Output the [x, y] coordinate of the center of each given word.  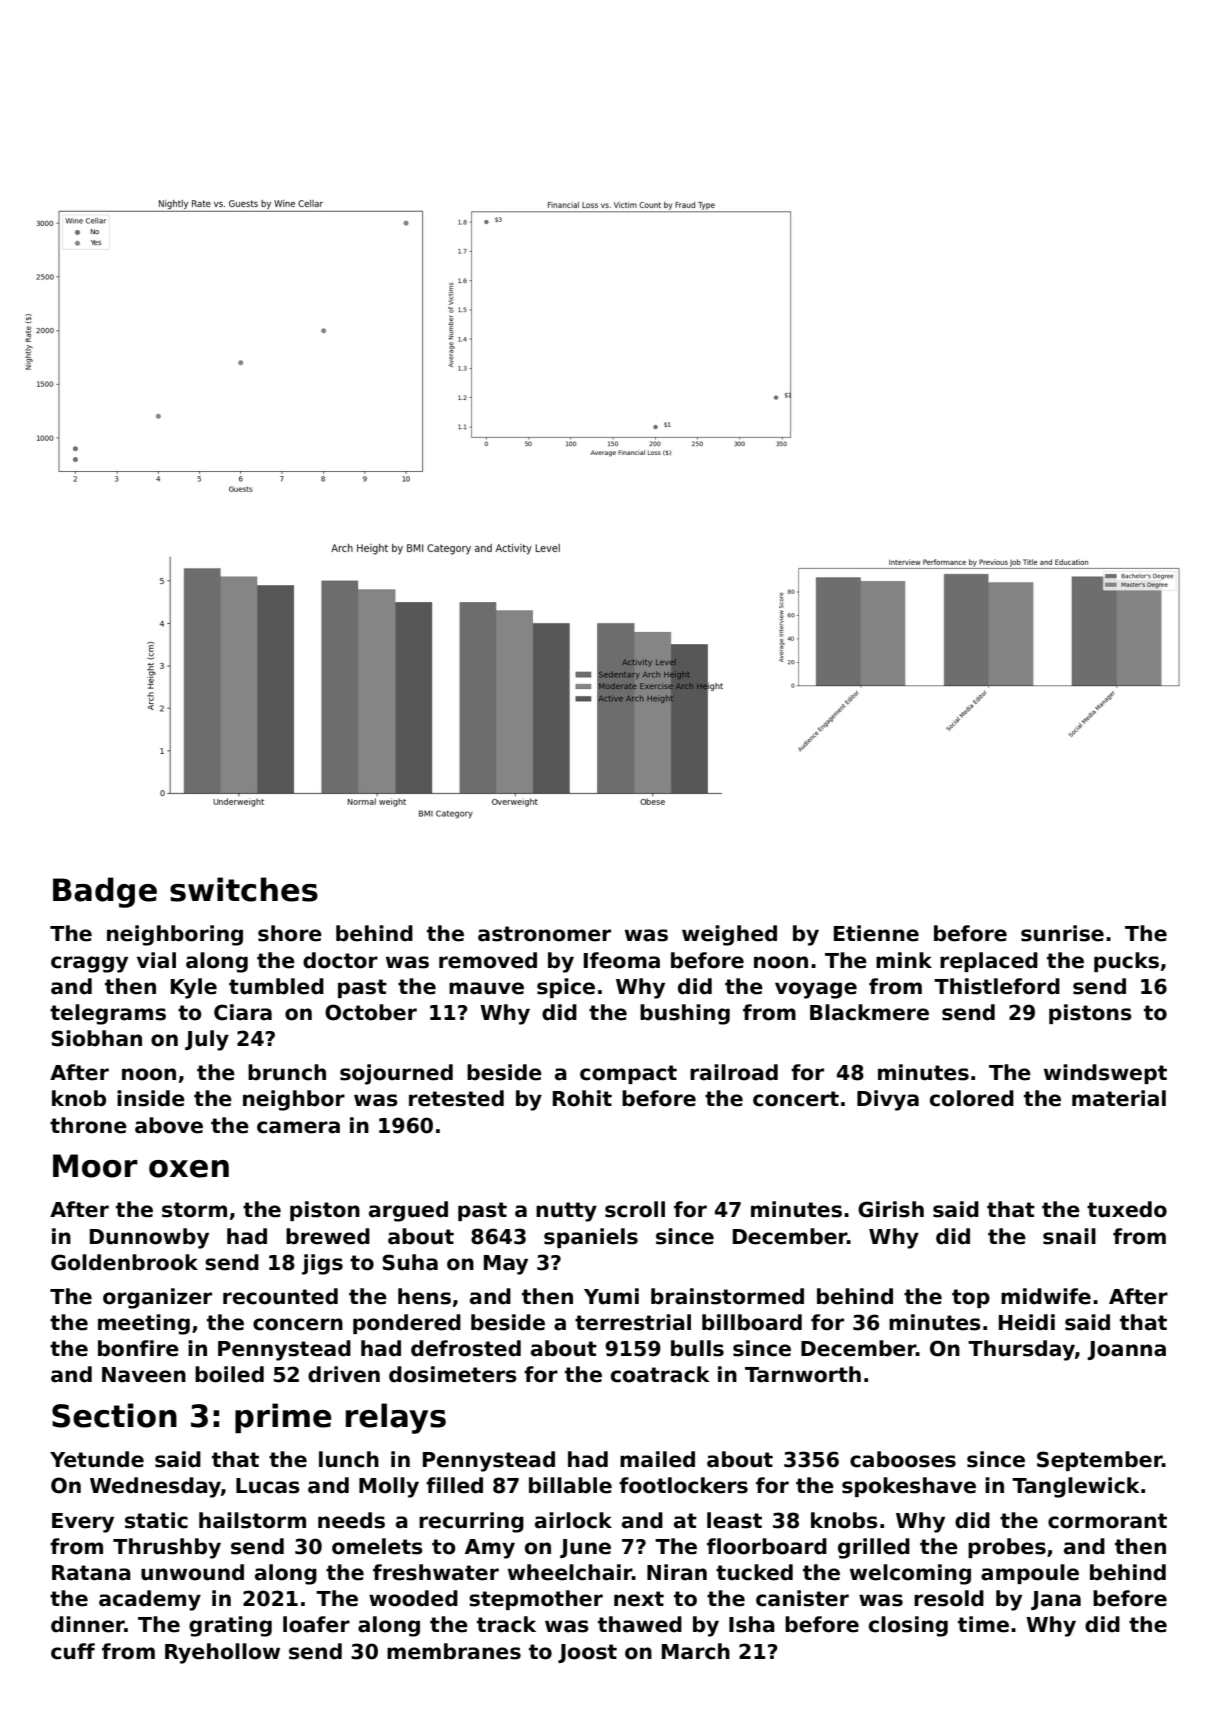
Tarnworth [803, 1374]
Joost [587, 1653]
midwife [1046, 1296]
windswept [1105, 1074]
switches [244, 889]
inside [151, 1098]
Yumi [611, 1296]
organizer [157, 1298]
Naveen [144, 1375]
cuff [73, 1651]
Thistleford [997, 986]
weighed [729, 935]
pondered [407, 1324]
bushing [685, 1014]
